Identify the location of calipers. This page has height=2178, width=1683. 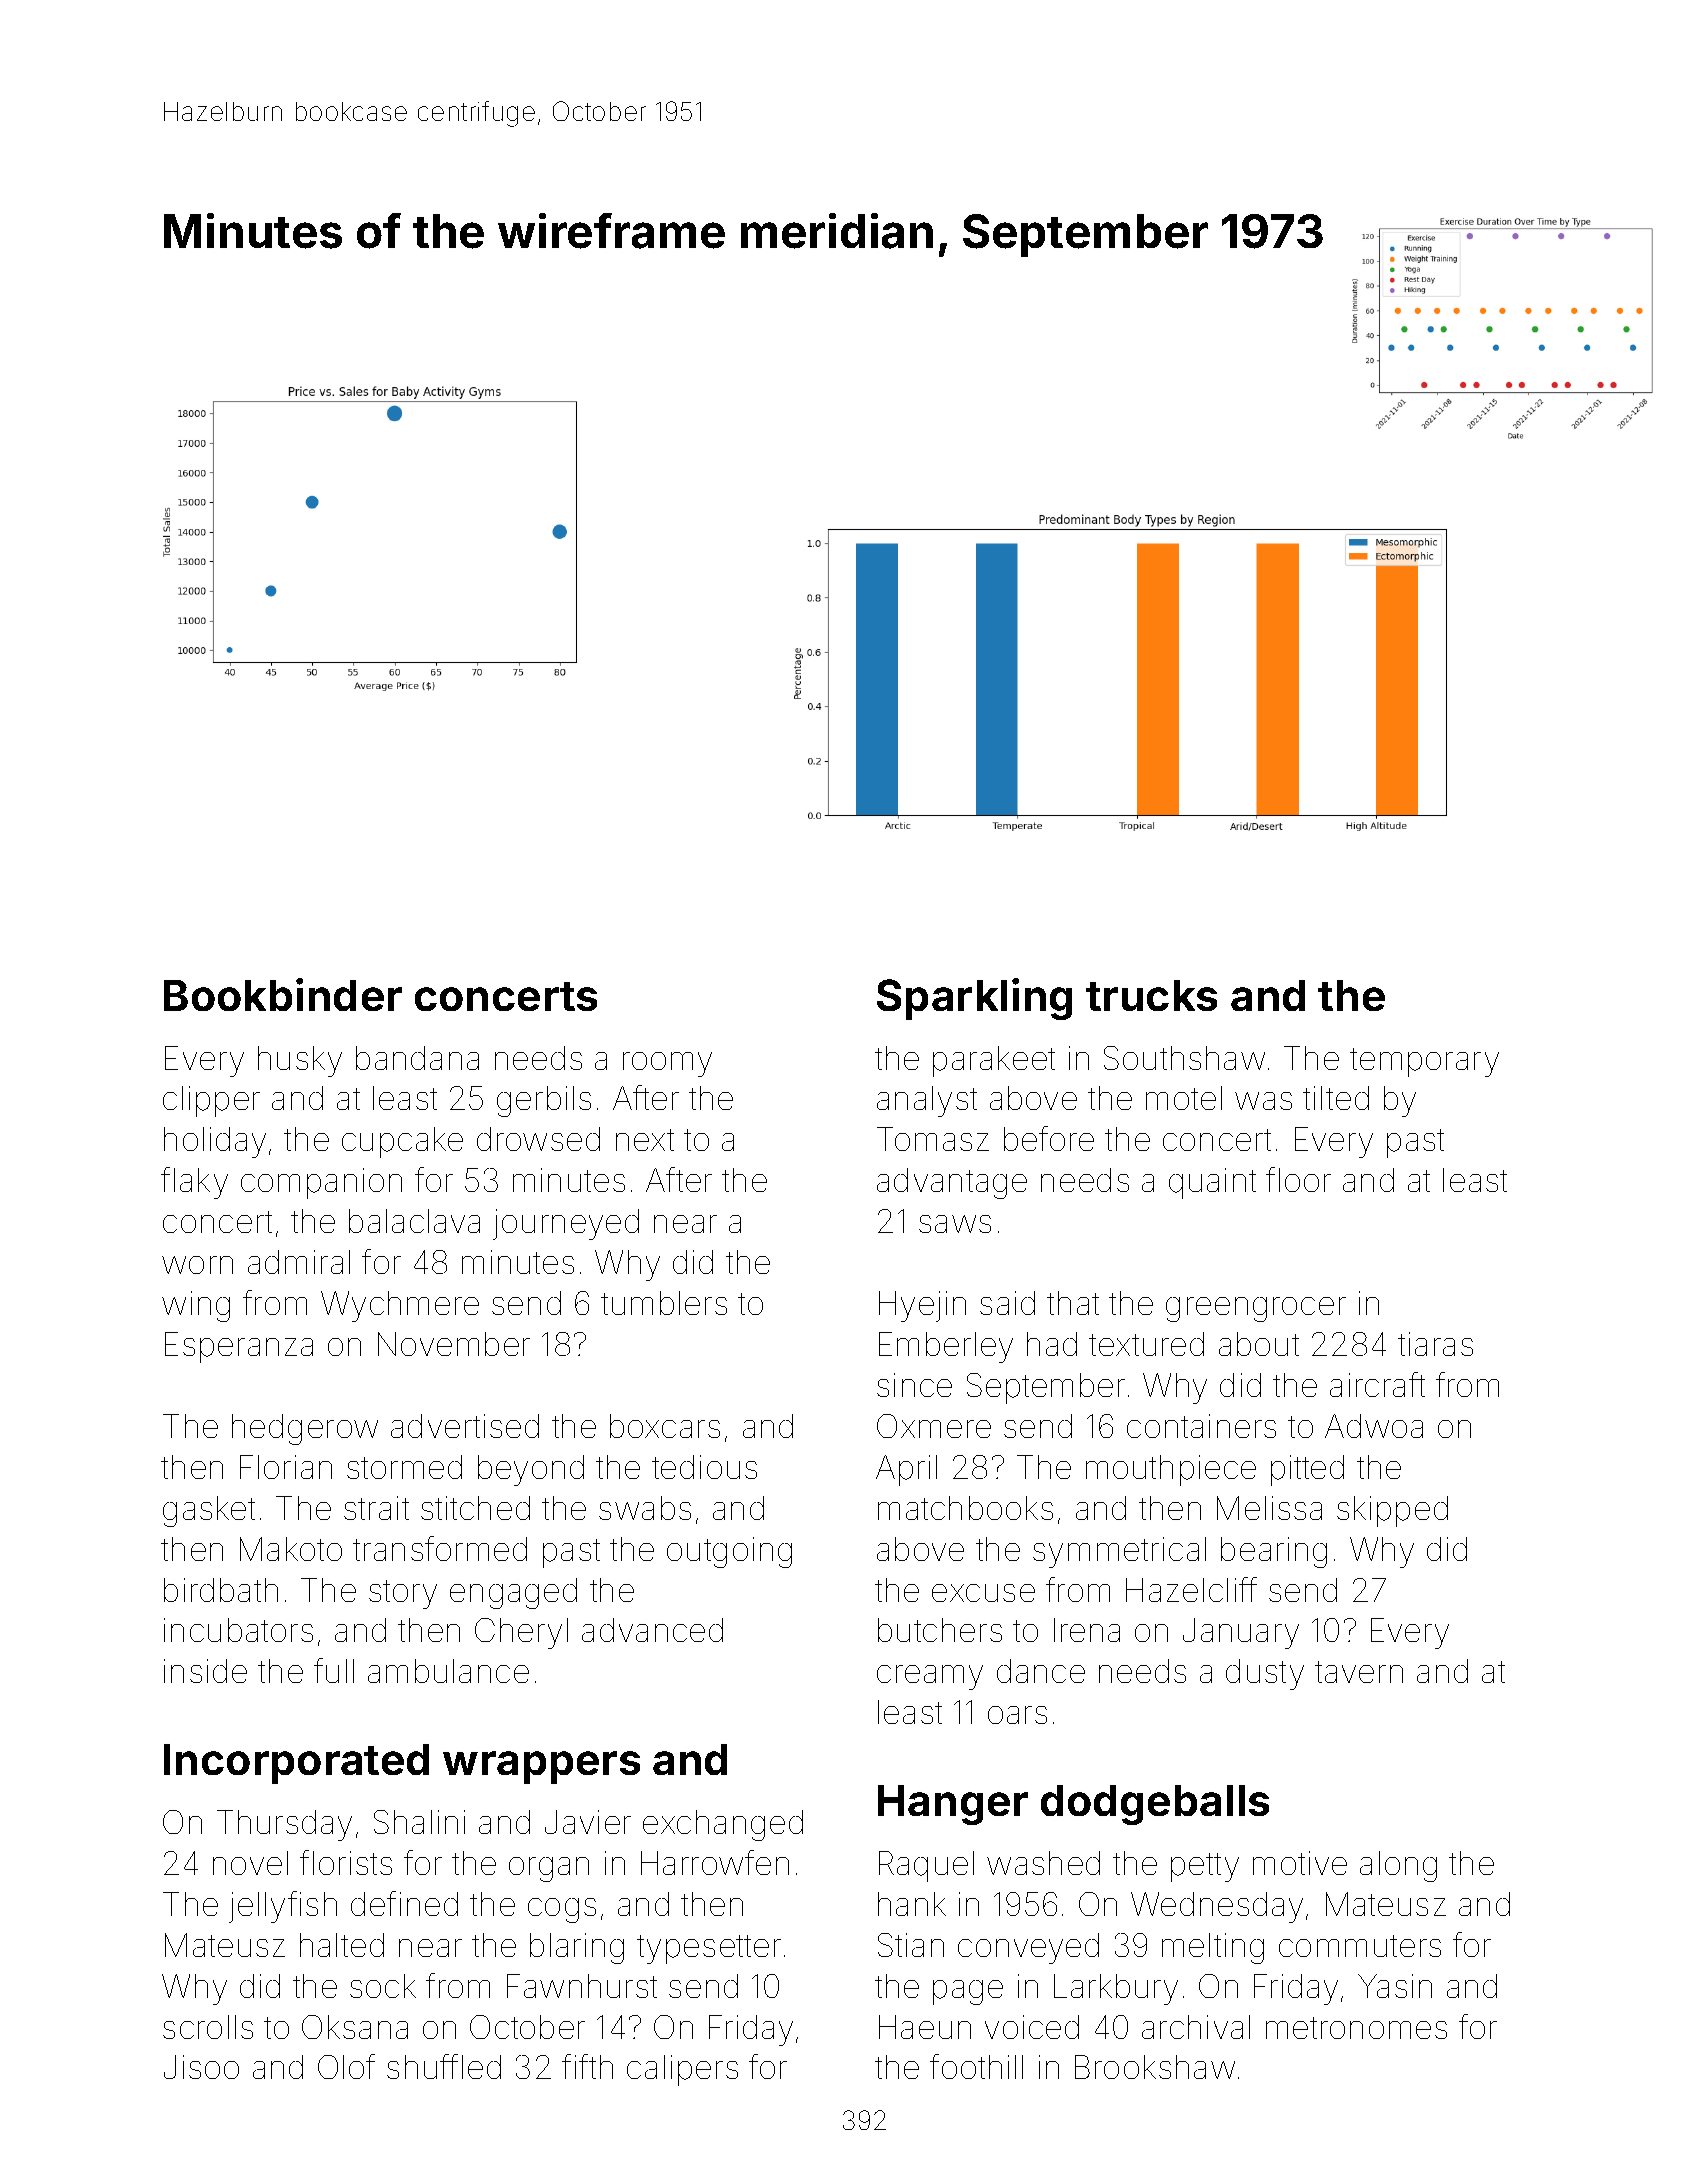
(682, 2070).
